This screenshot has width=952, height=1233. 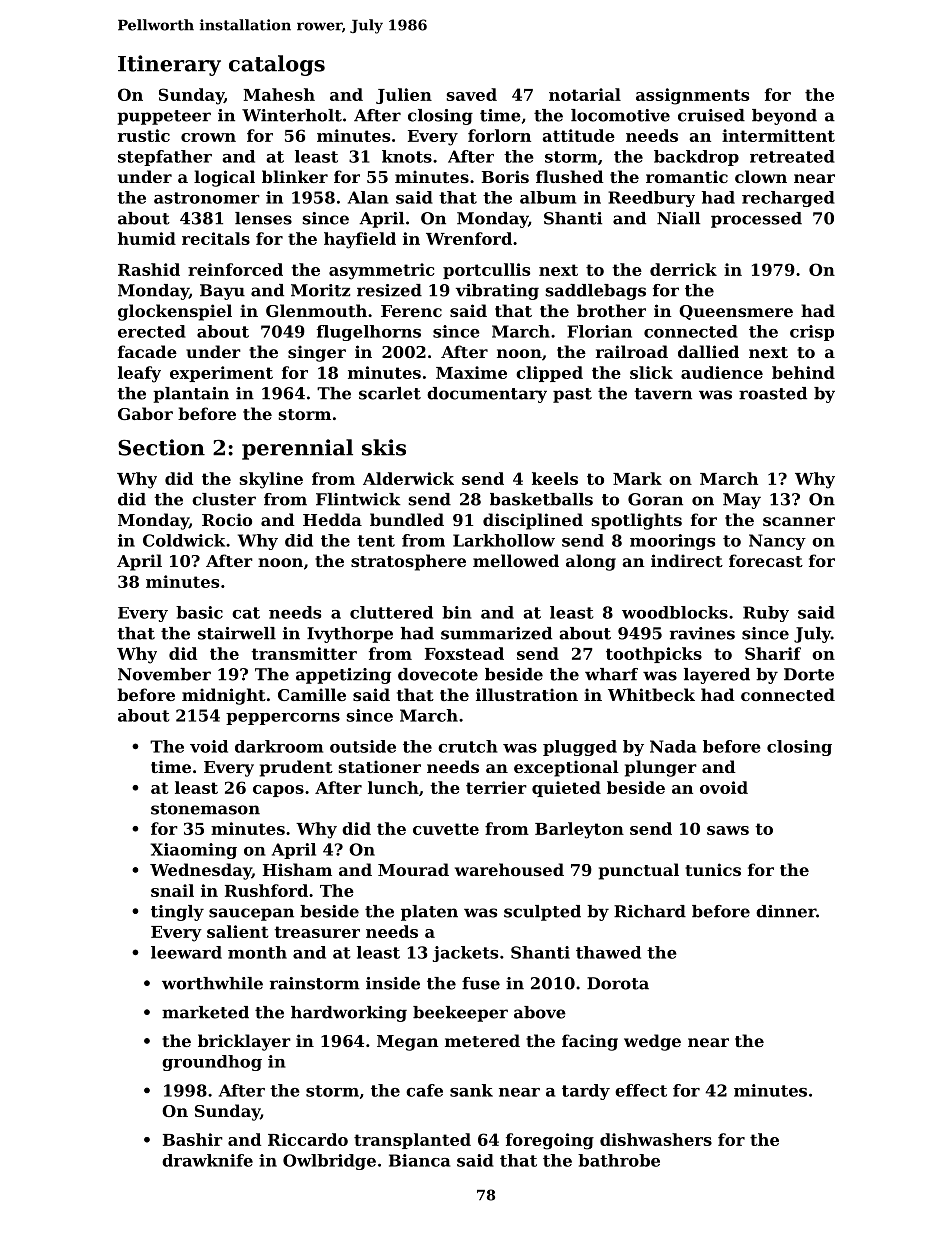 What do you see at coordinates (786, 911) in the screenshot?
I see `dinner` at bounding box center [786, 911].
